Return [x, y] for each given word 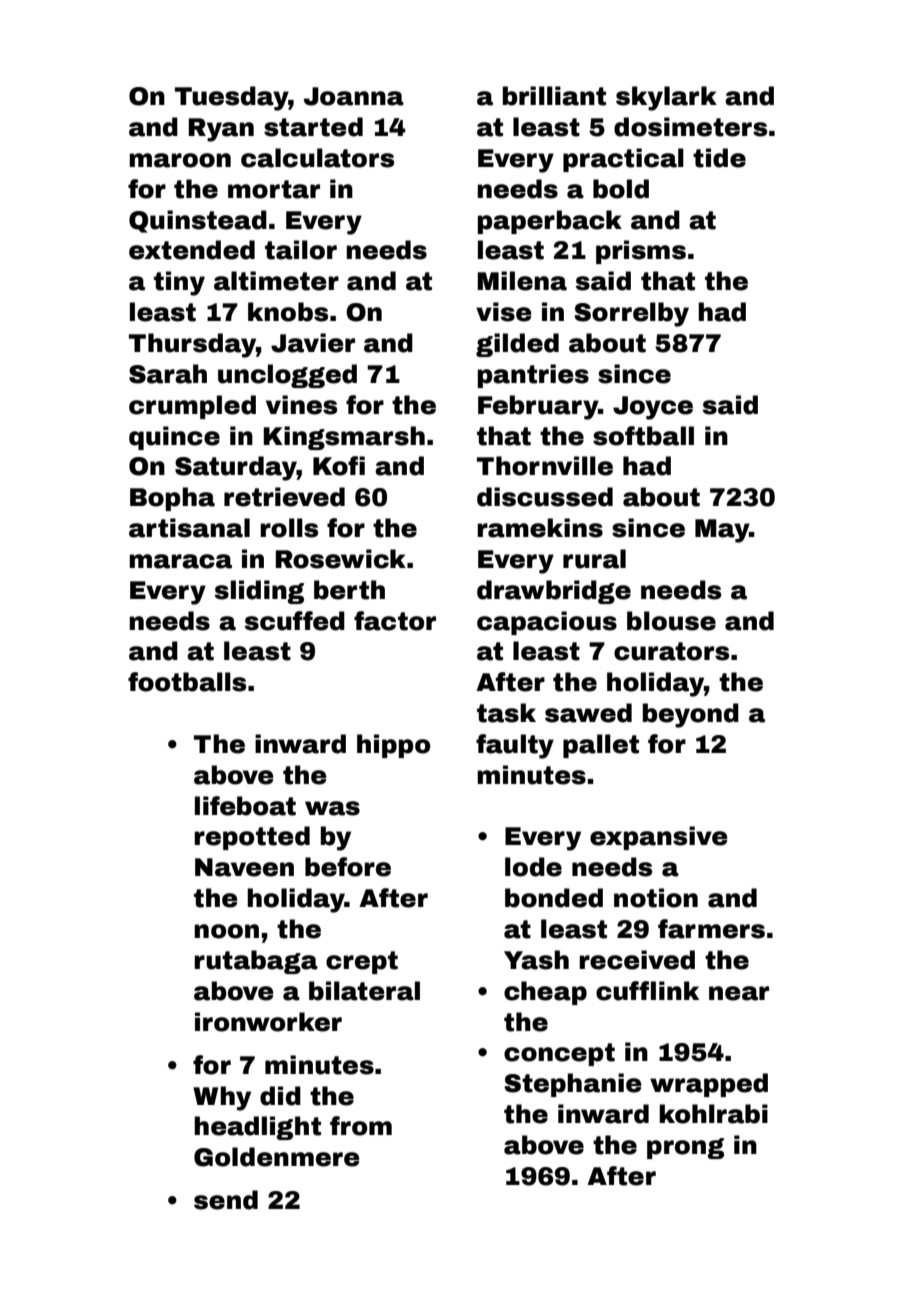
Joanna [354, 96]
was [332, 808]
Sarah [168, 374]
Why [222, 1098]
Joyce [653, 408]
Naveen [244, 867]
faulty [515, 746]
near [739, 993]
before [348, 867]
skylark [666, 98]
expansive [659, 838]
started [313, 127]
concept [559, 1054]
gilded [517, 345]
